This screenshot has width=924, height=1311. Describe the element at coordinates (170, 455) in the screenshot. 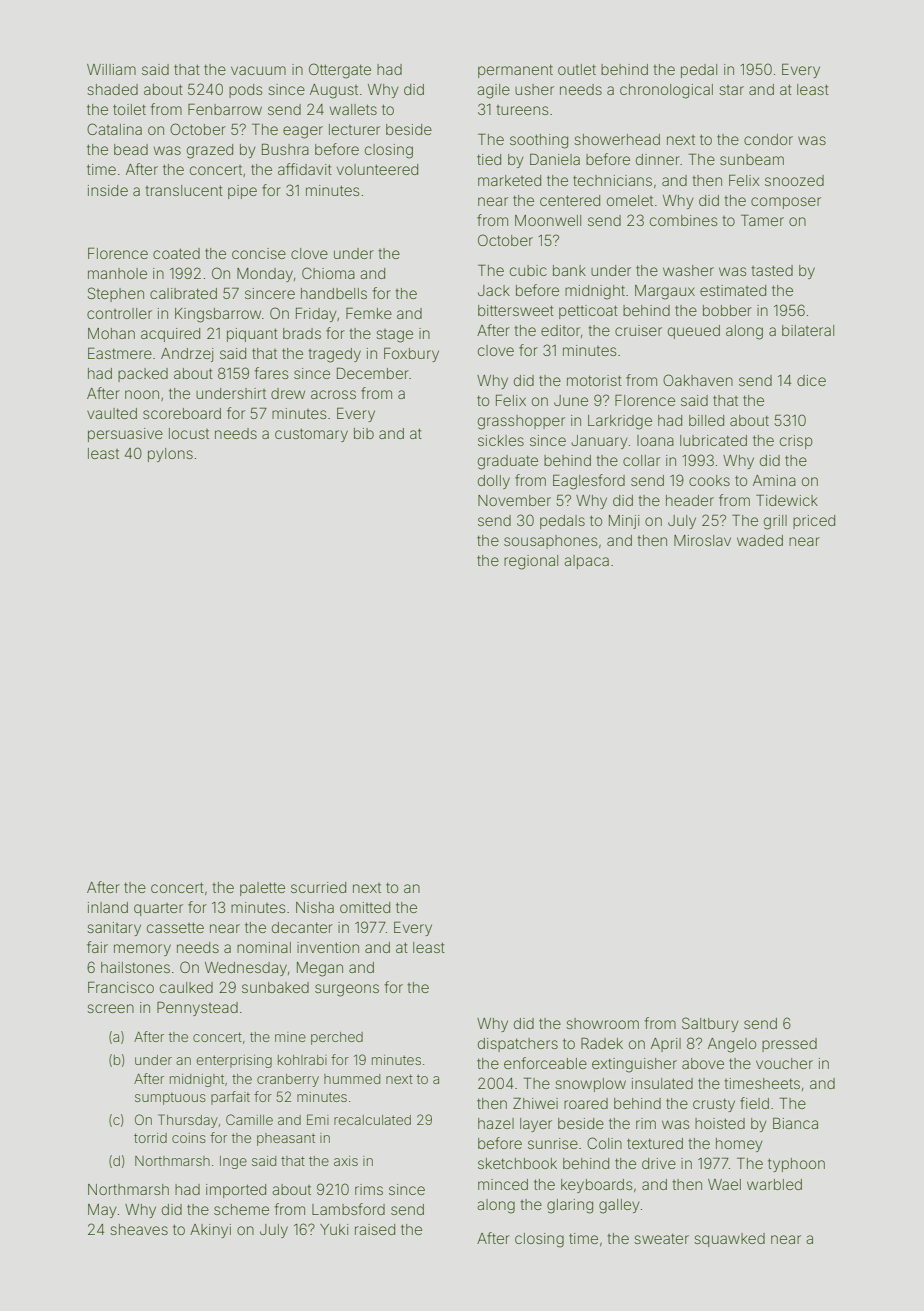

I see `pylons` at that location.
